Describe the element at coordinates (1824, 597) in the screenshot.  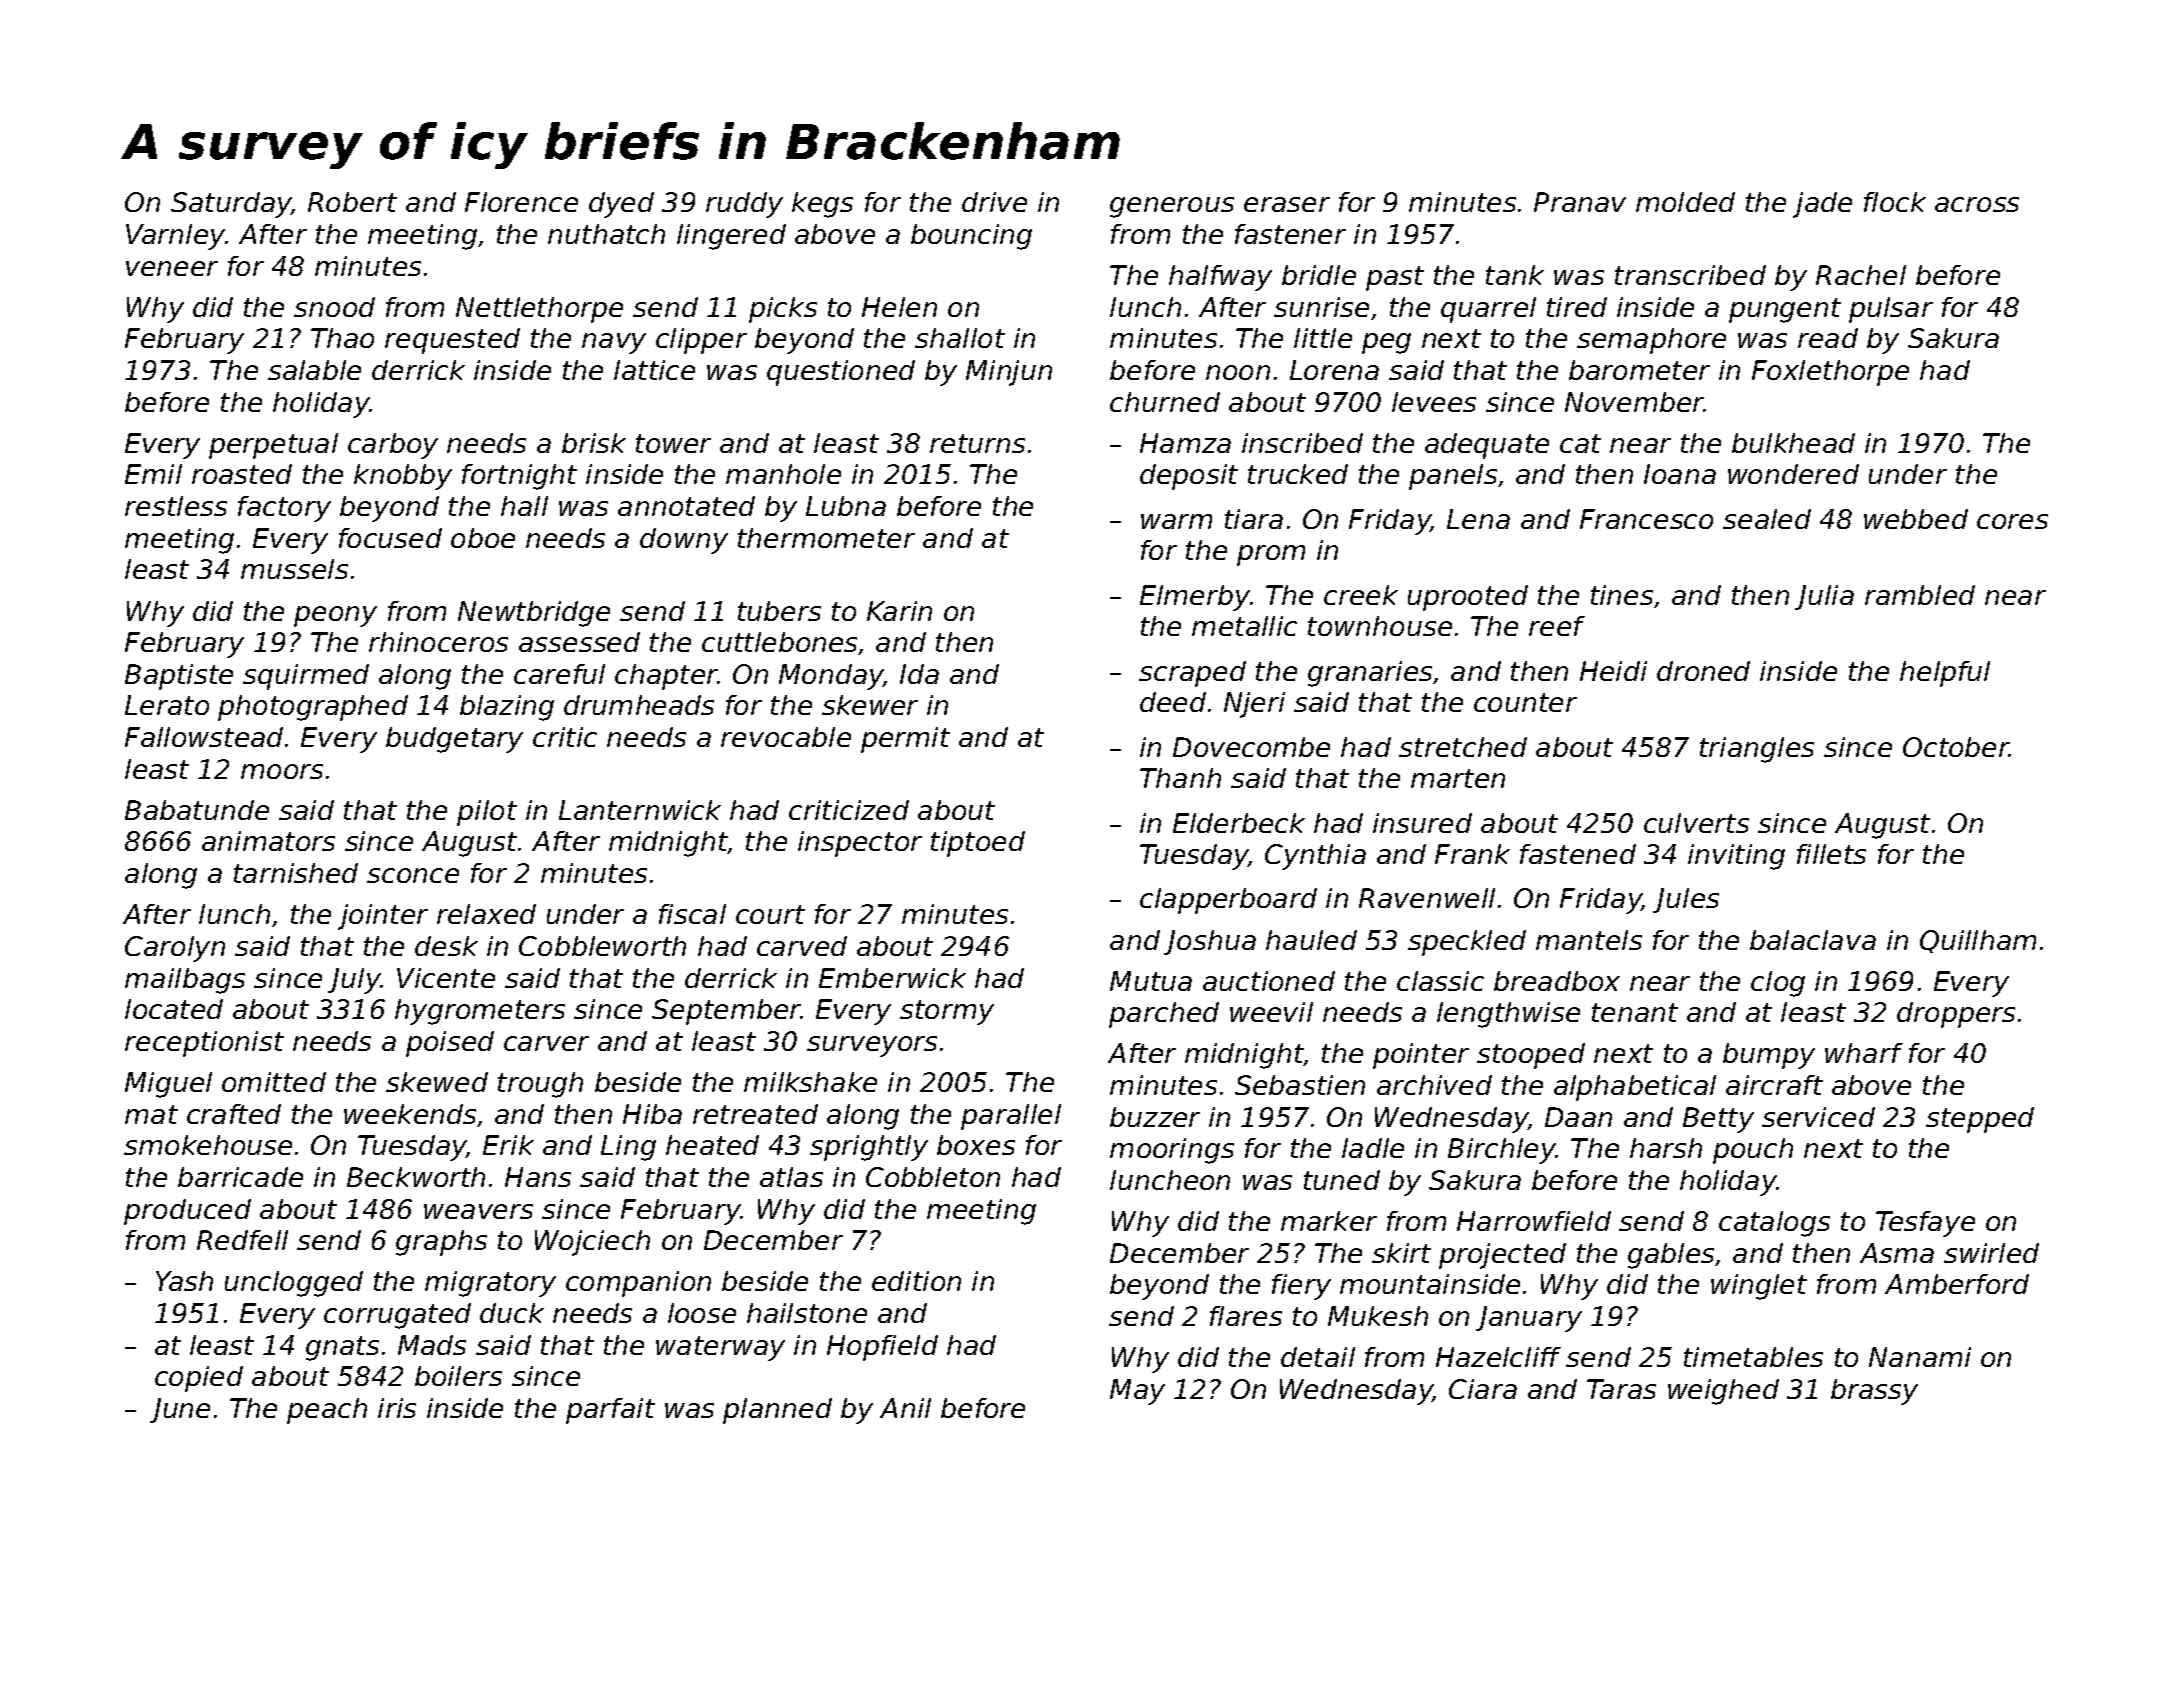
I see `Julia` at that location.
